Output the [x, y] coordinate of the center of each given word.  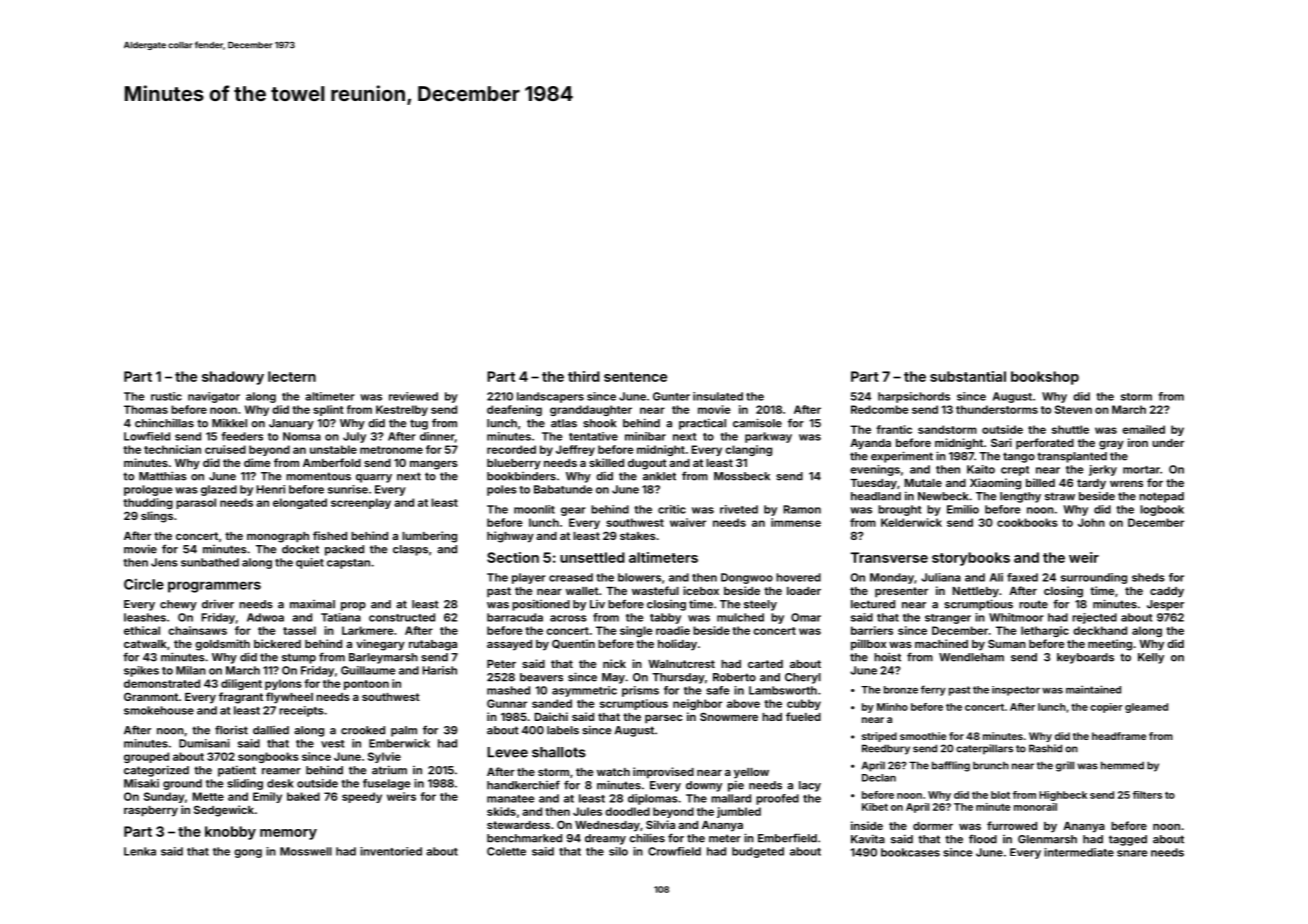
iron [1138, 442]
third [584, 376]
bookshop [1045, 378]
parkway [768, 437]
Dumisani [204, 743]
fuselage [386, 784]
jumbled [739, 812]
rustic [166, 396]
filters [1147, 795]
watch [613, 772]
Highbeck [1063, 796]
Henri [270, 489]
